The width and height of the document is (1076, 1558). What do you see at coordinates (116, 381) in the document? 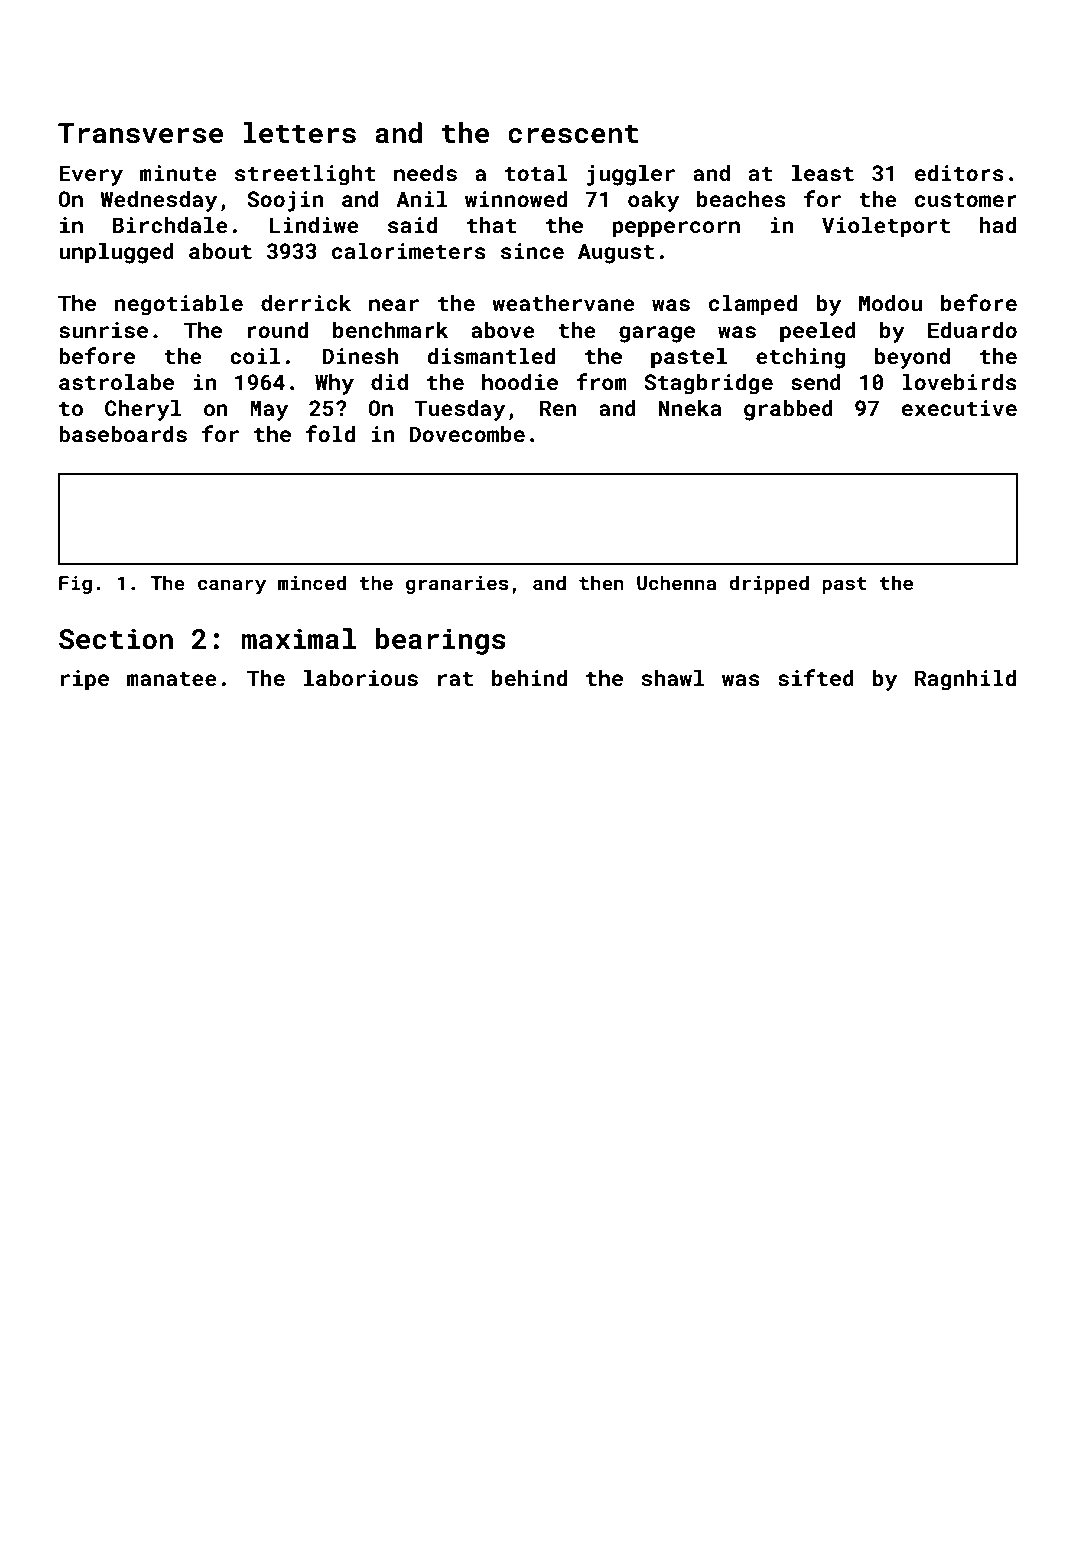
I see `astrolabe` at bounding box center [116, 381].
